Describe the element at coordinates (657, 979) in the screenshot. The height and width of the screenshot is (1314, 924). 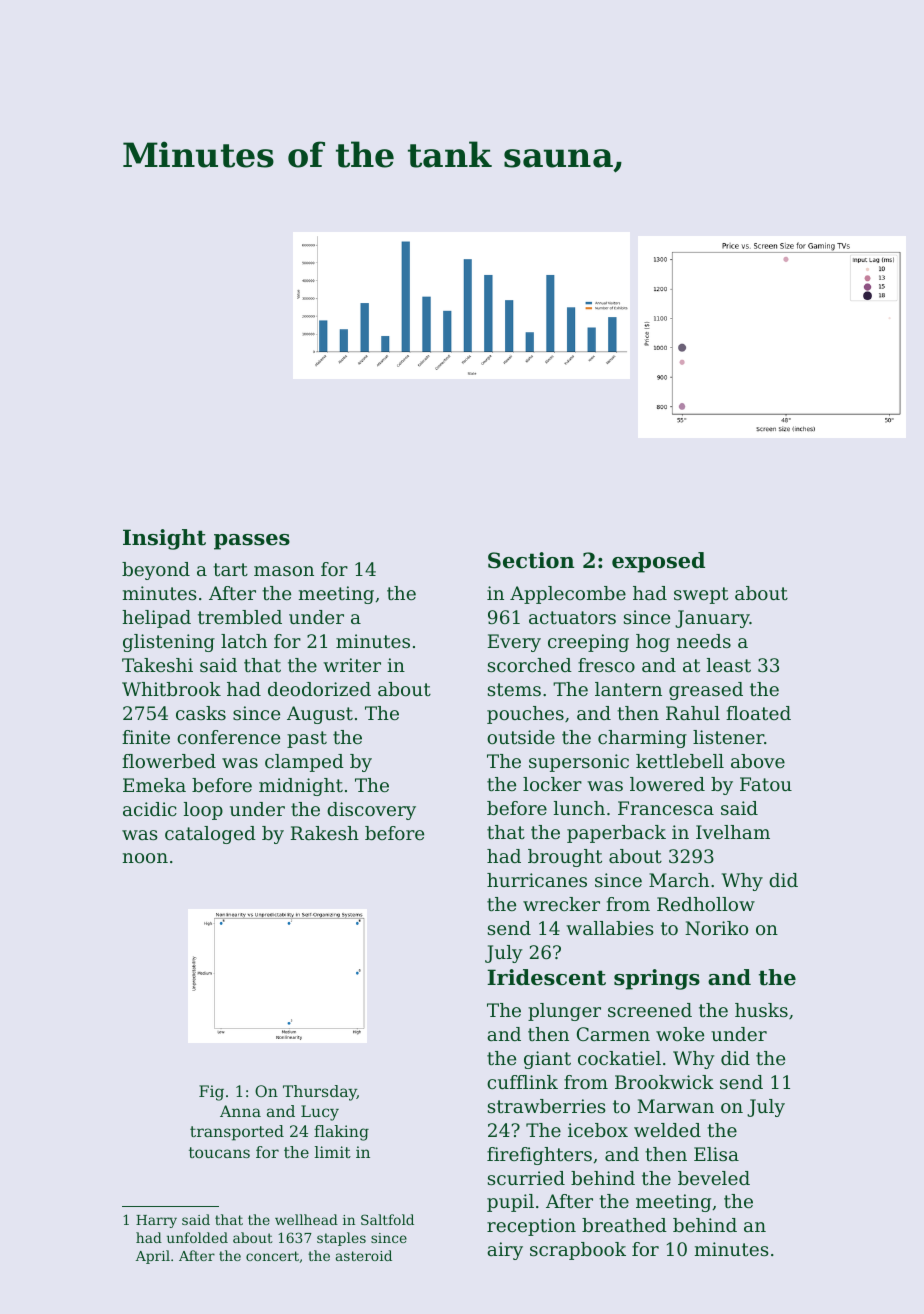
I see `springs` at that location.
